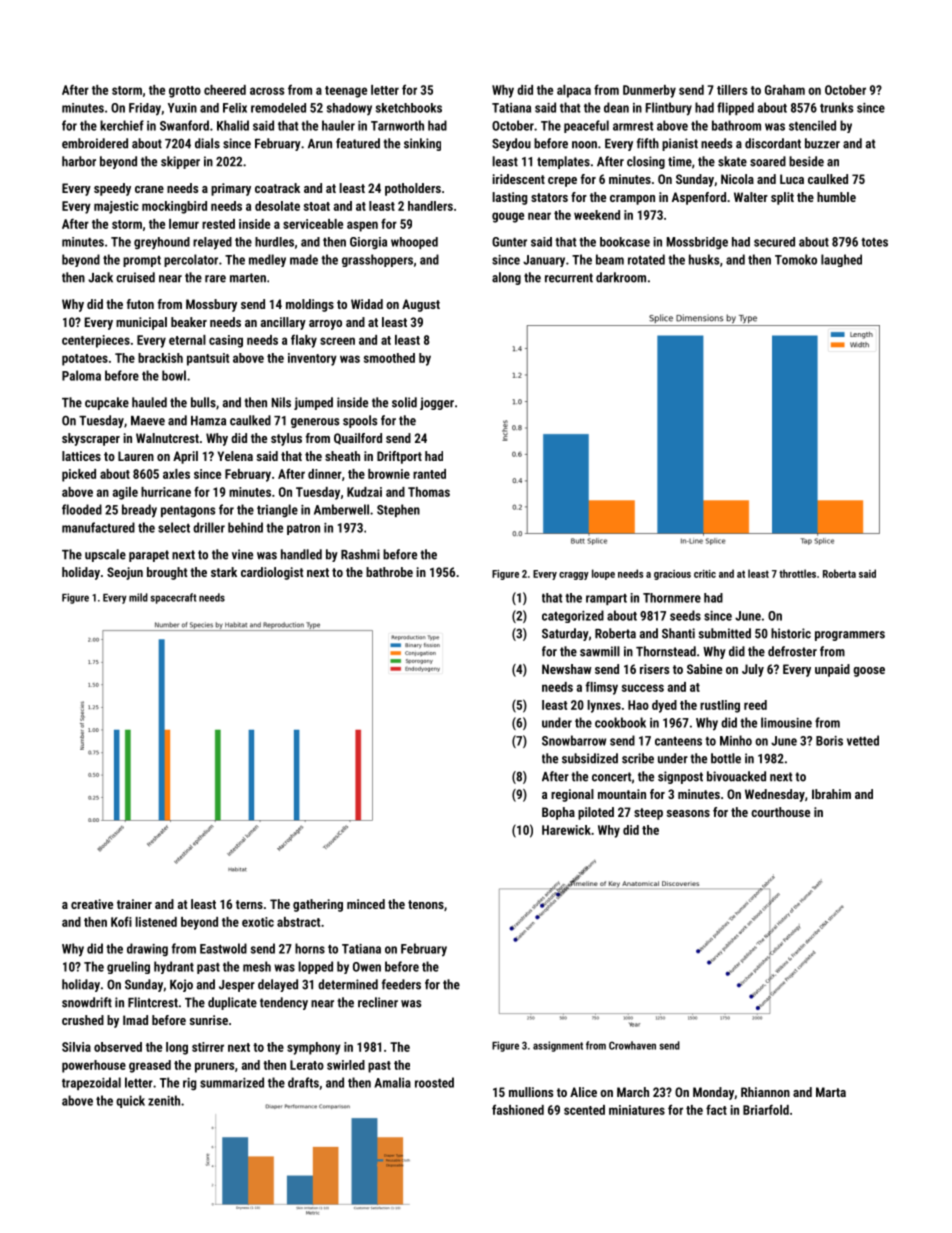 The width and height of the screenshot is (952, 1233). What do you see at coordinates (429, 492) in the screenshot?
I see `Thomas` at bounding box center [429, 492].
